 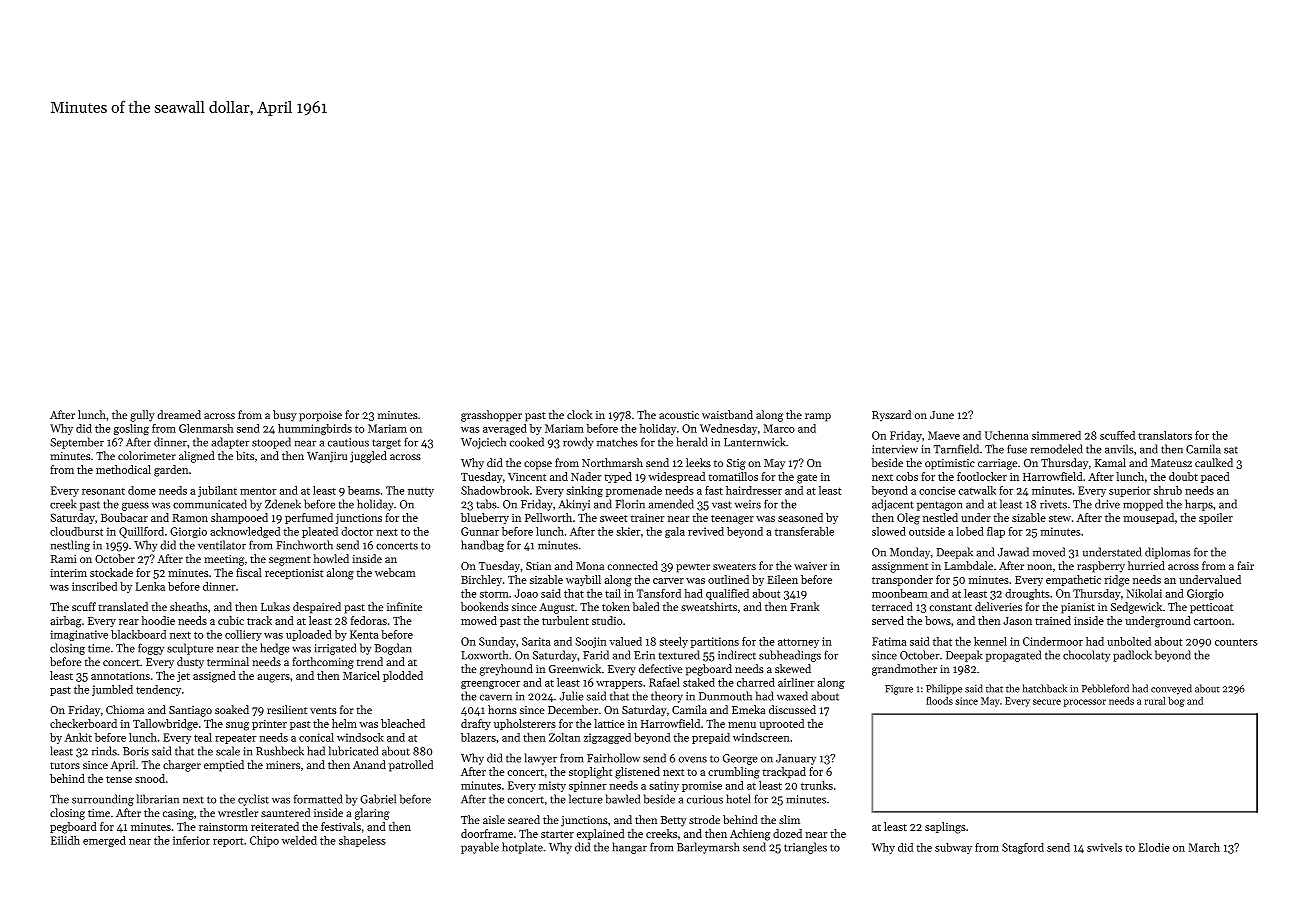 I want to click on Elodie, so click(x=1154, y=847).
